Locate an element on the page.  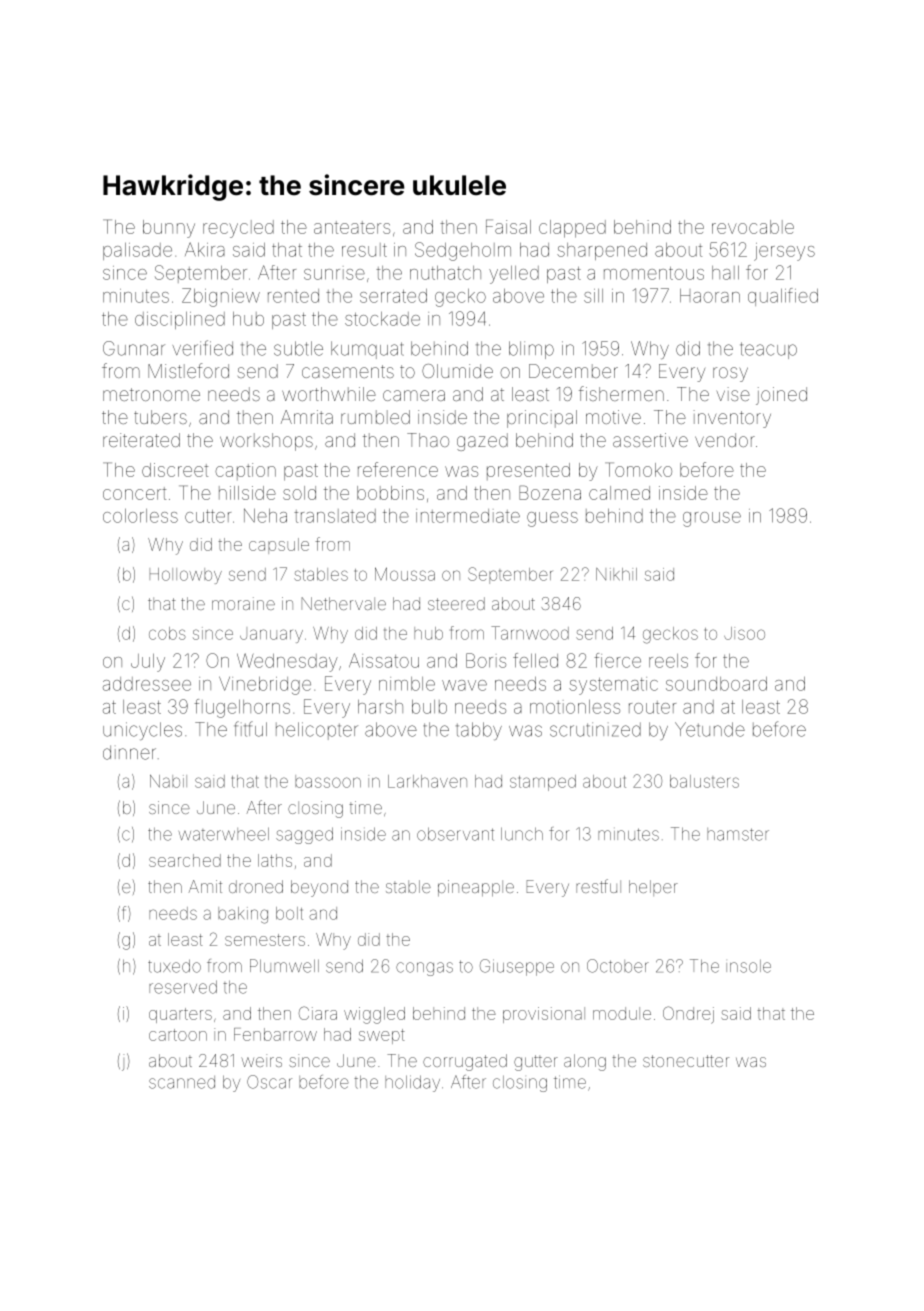
revocable is located at coordinates (753, 227).
